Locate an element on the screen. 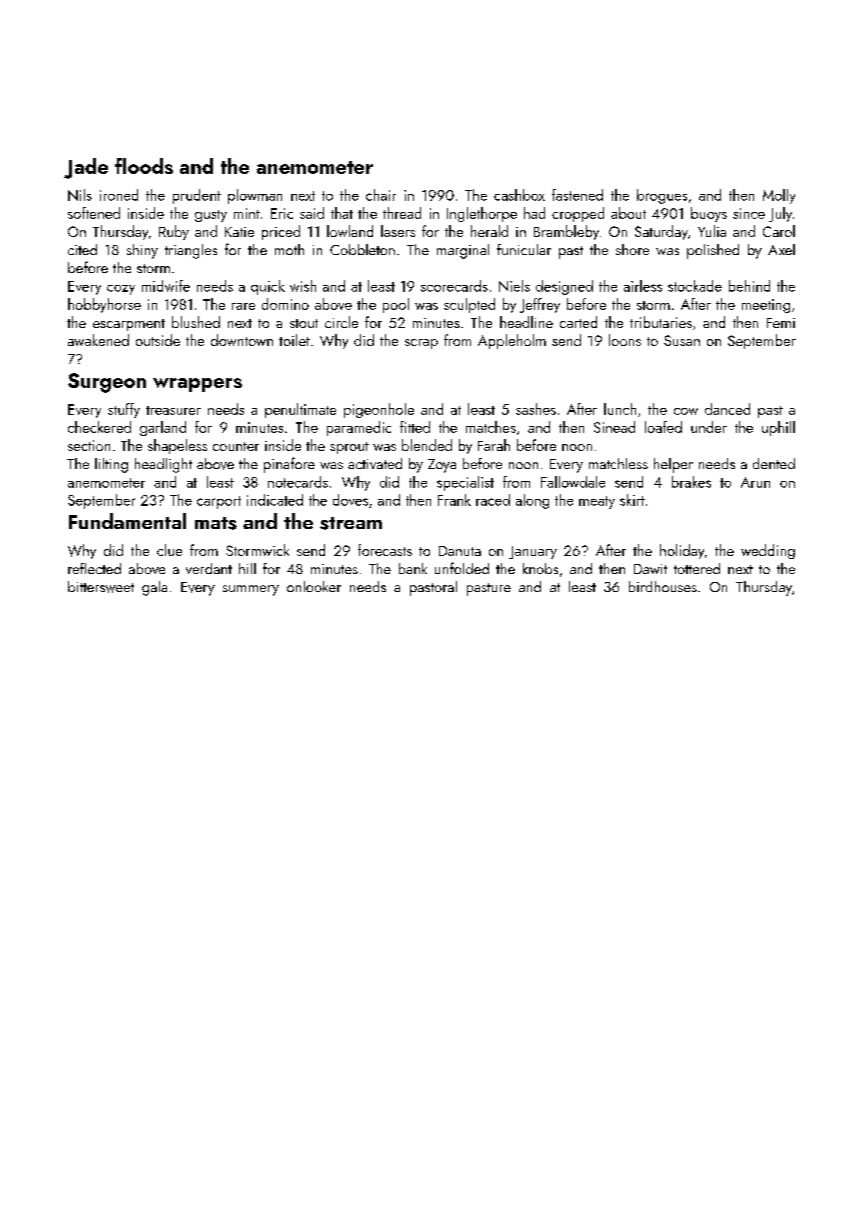 The width and height of the screenshot is (863, 1224). notecards is located at coordinates (298, 482).
